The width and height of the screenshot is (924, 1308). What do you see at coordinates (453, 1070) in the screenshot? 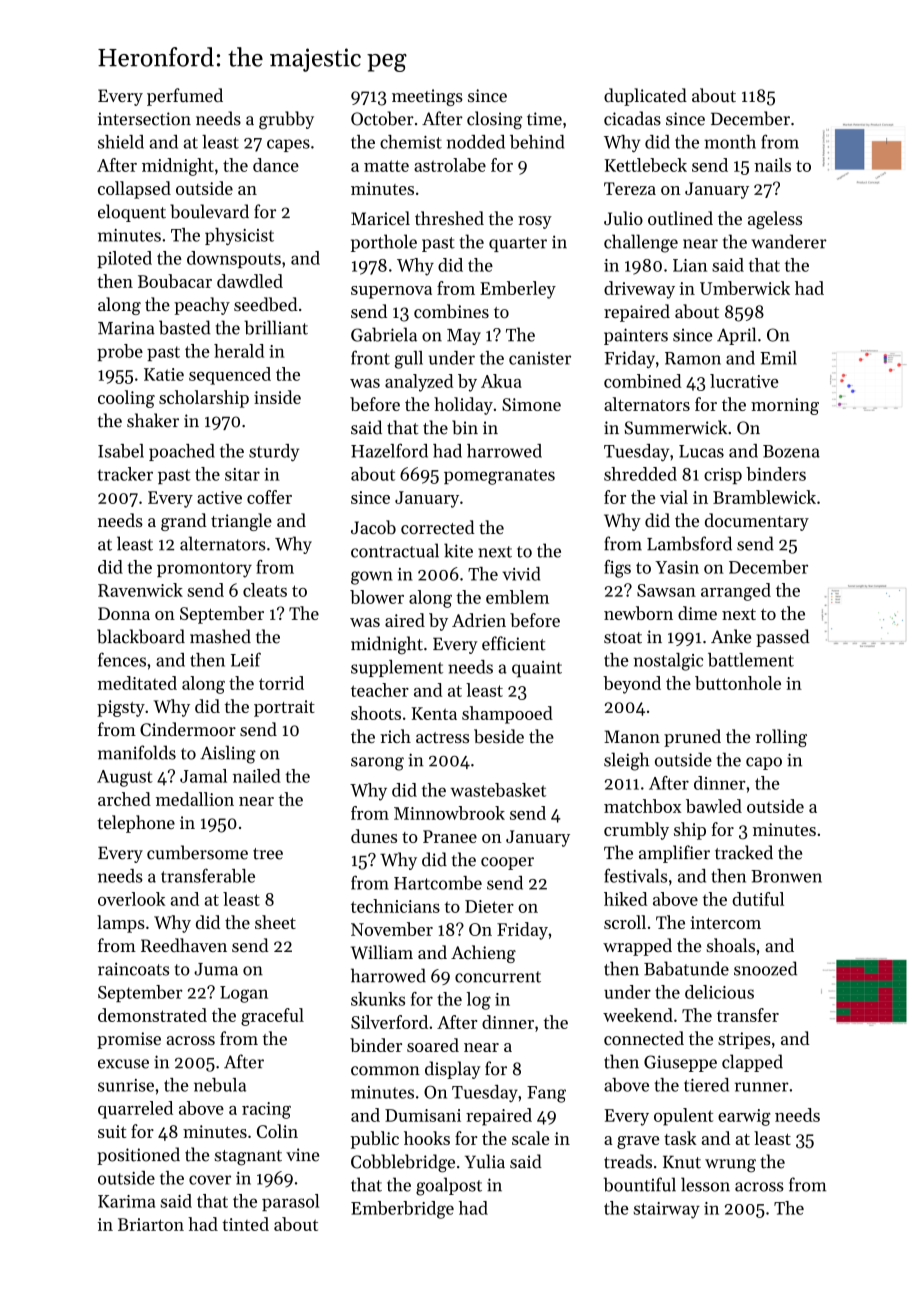
I see `display` at bounding box center [453, 1070].
